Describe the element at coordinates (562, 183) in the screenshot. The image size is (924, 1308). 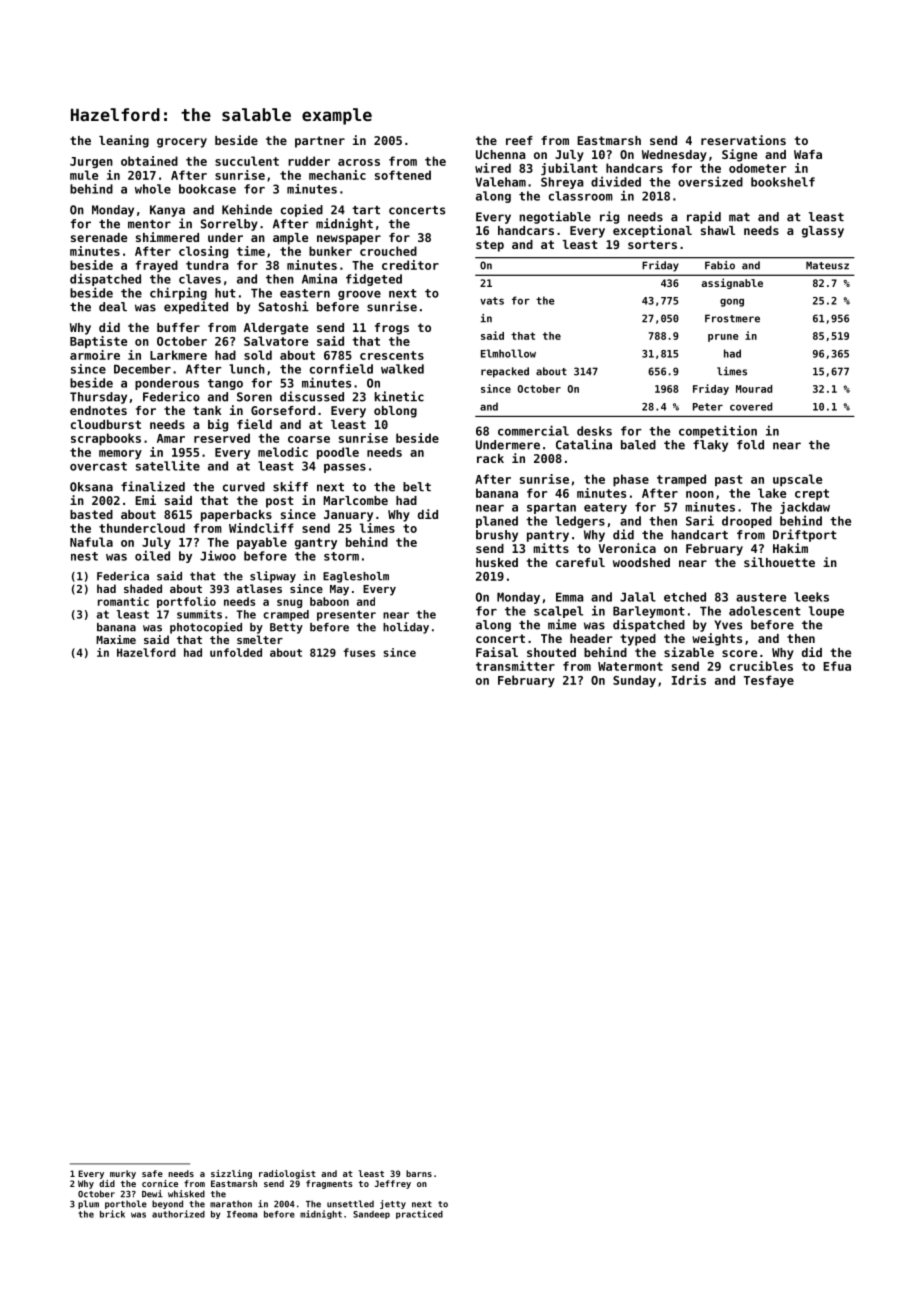
I see `Shreya` at that location.
